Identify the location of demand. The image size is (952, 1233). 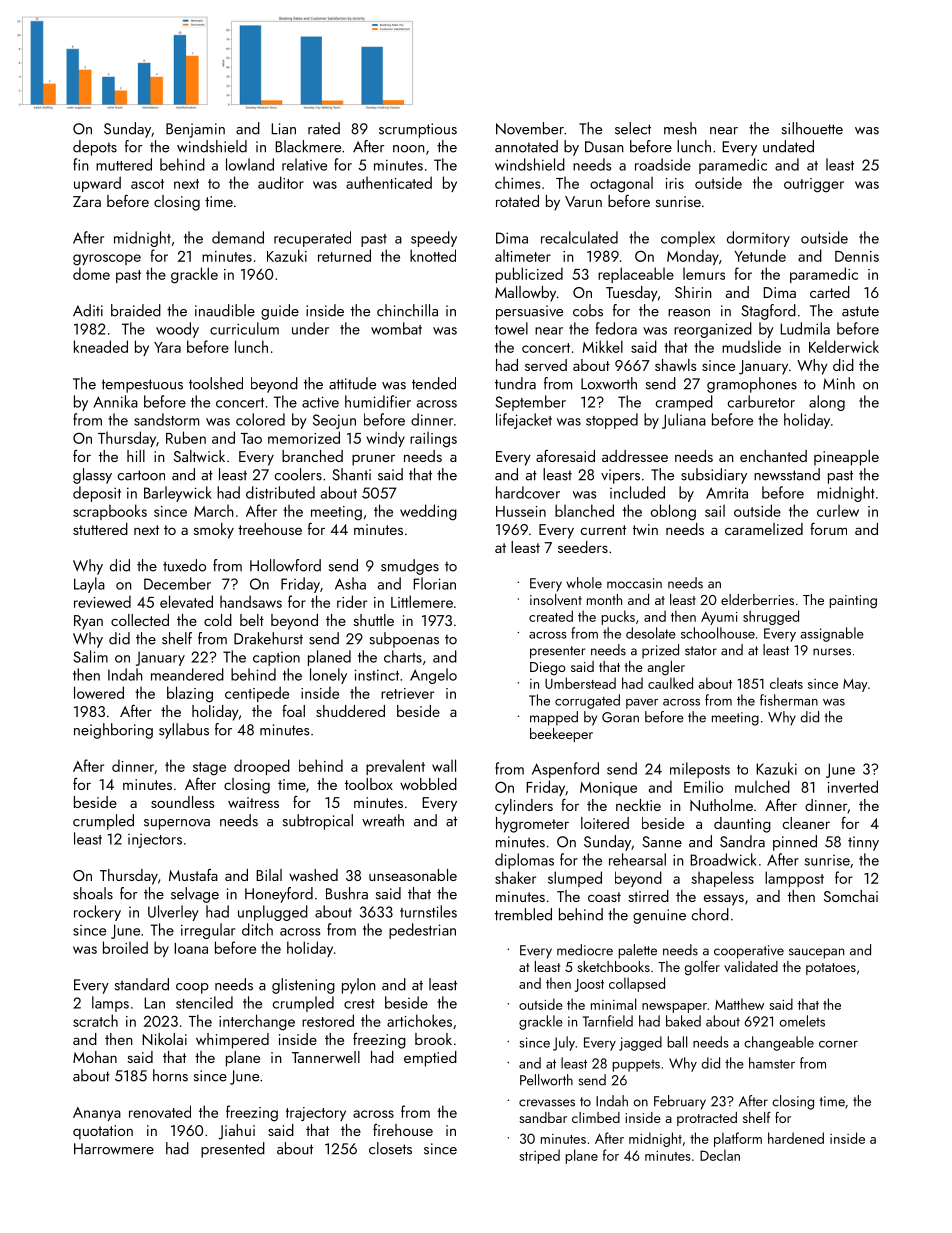
(238, 237).
